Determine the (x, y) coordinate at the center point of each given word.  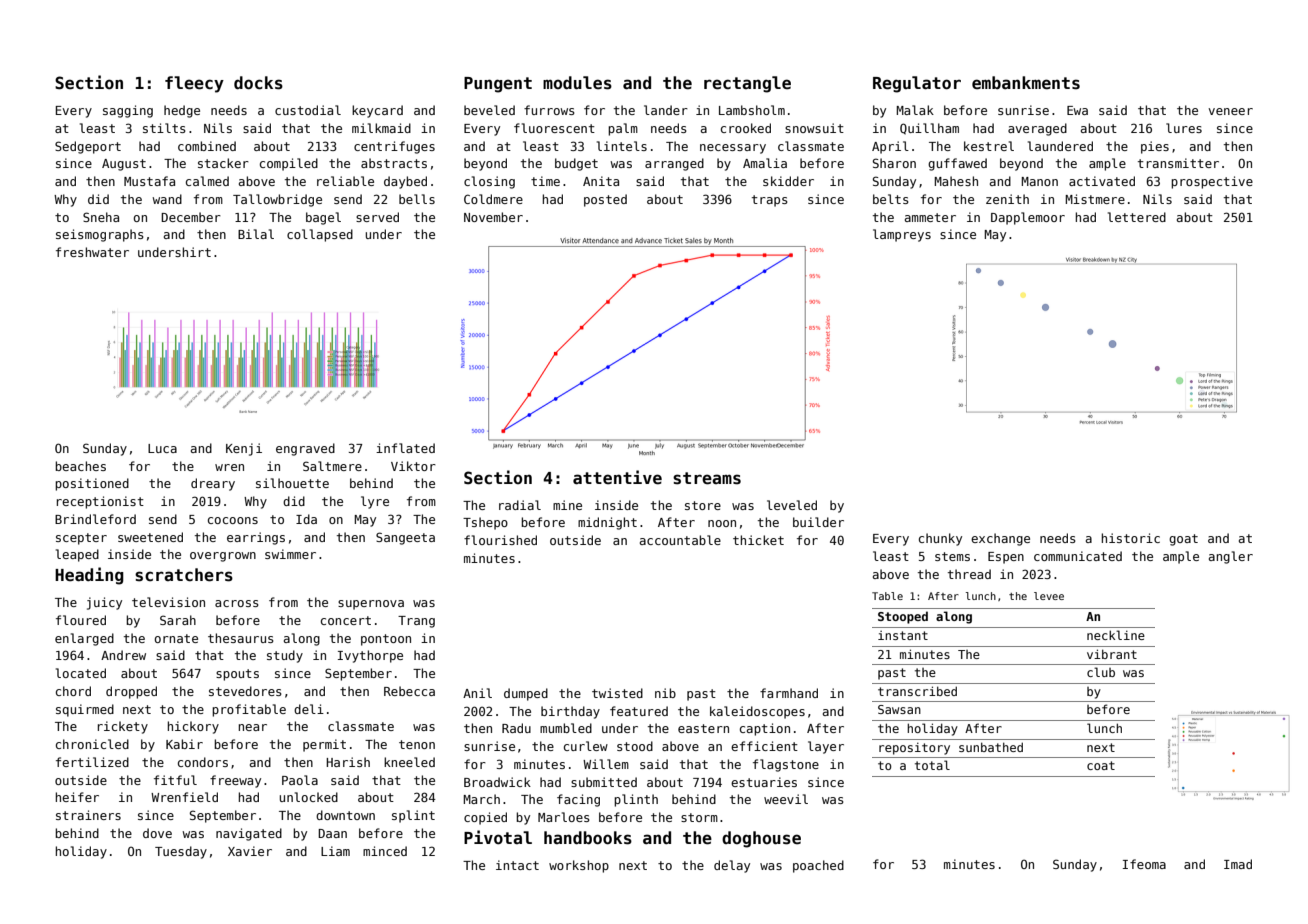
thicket (758, 540)
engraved (305, 449)
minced (385, 851)
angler (1231, 557)
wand (167, 199)
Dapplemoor (1028, 218)
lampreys (902, 235)
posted (605, 200)
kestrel (989, 146)
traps (770, 201)
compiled (289, 164)
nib (665, 693)
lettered (1137, 217)
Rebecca (409, 691)
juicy (104, 603)
